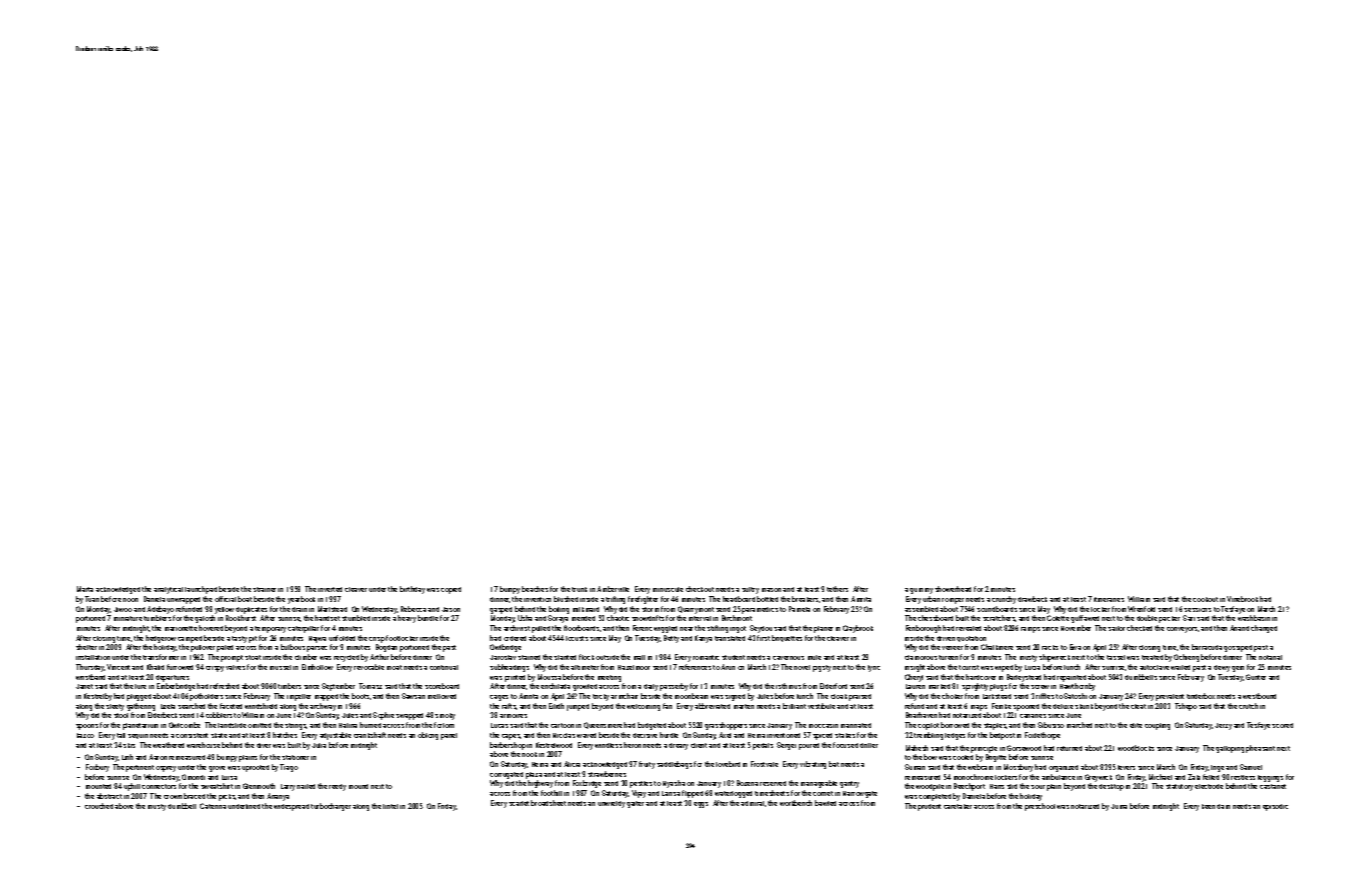 The height and width of the screenshot is (887, 1372). I want to click on notarial, so click(1270, 657).
